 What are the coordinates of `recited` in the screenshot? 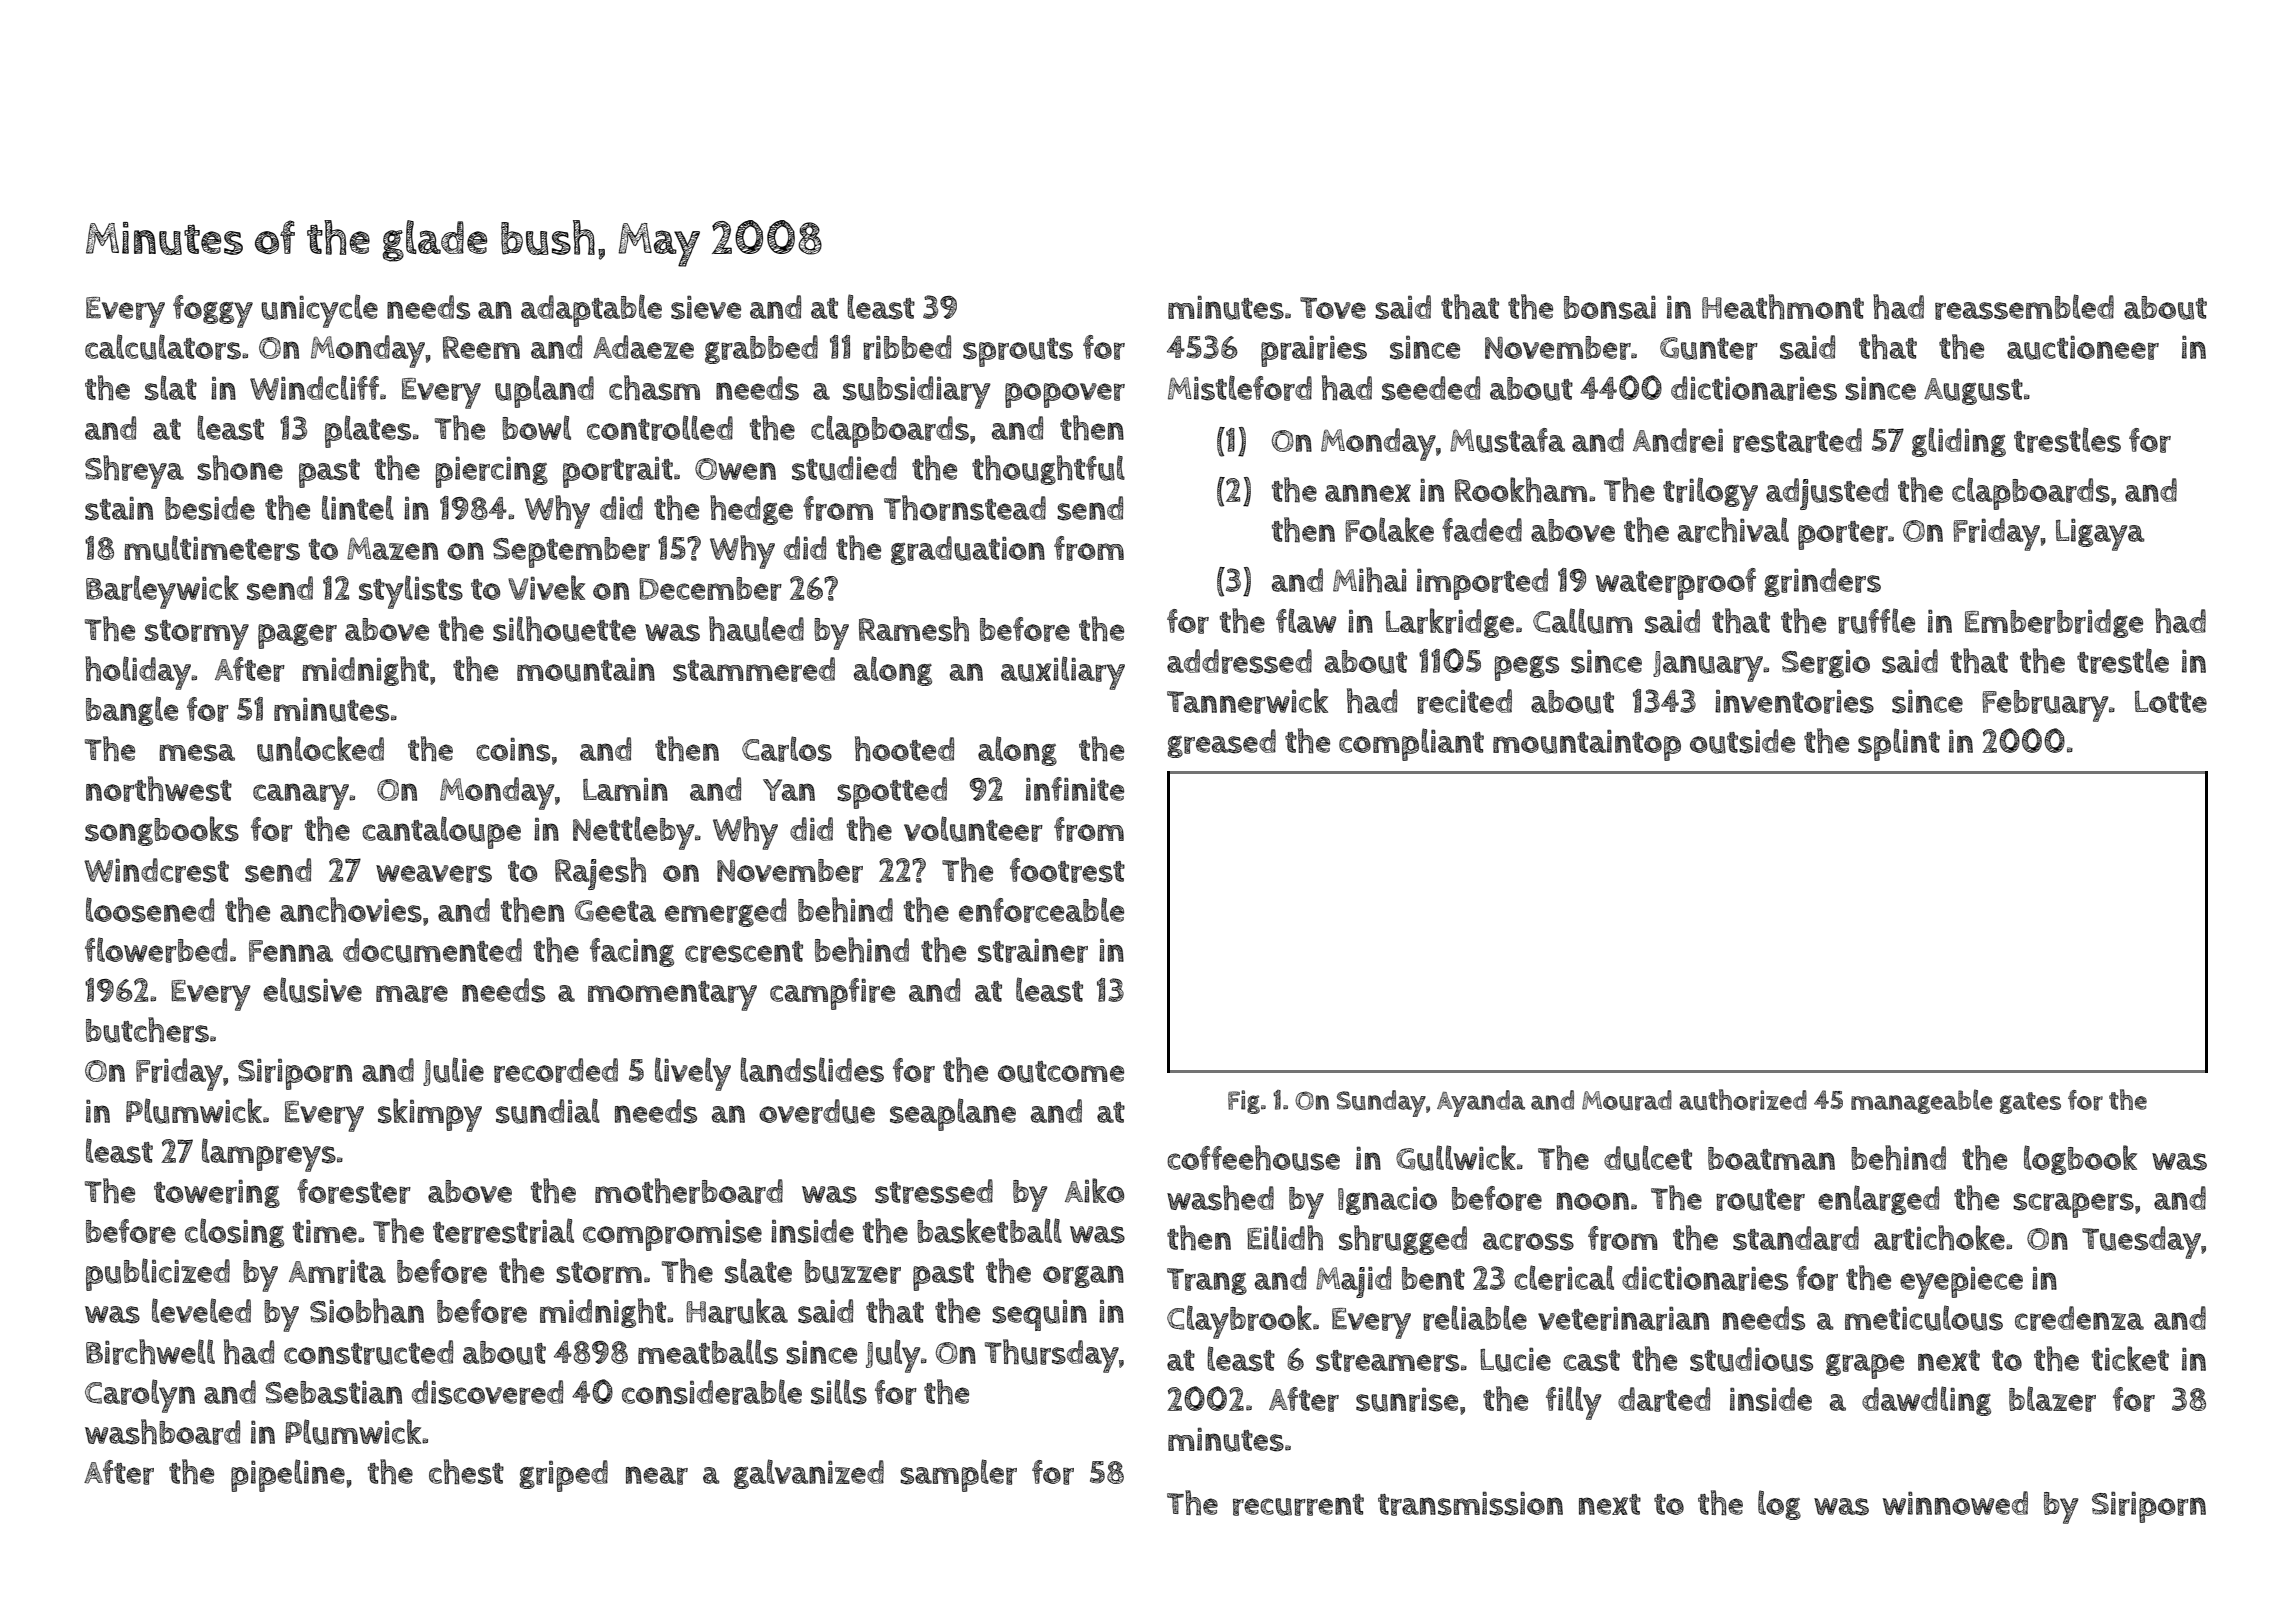 It's located at (1464, 701).
